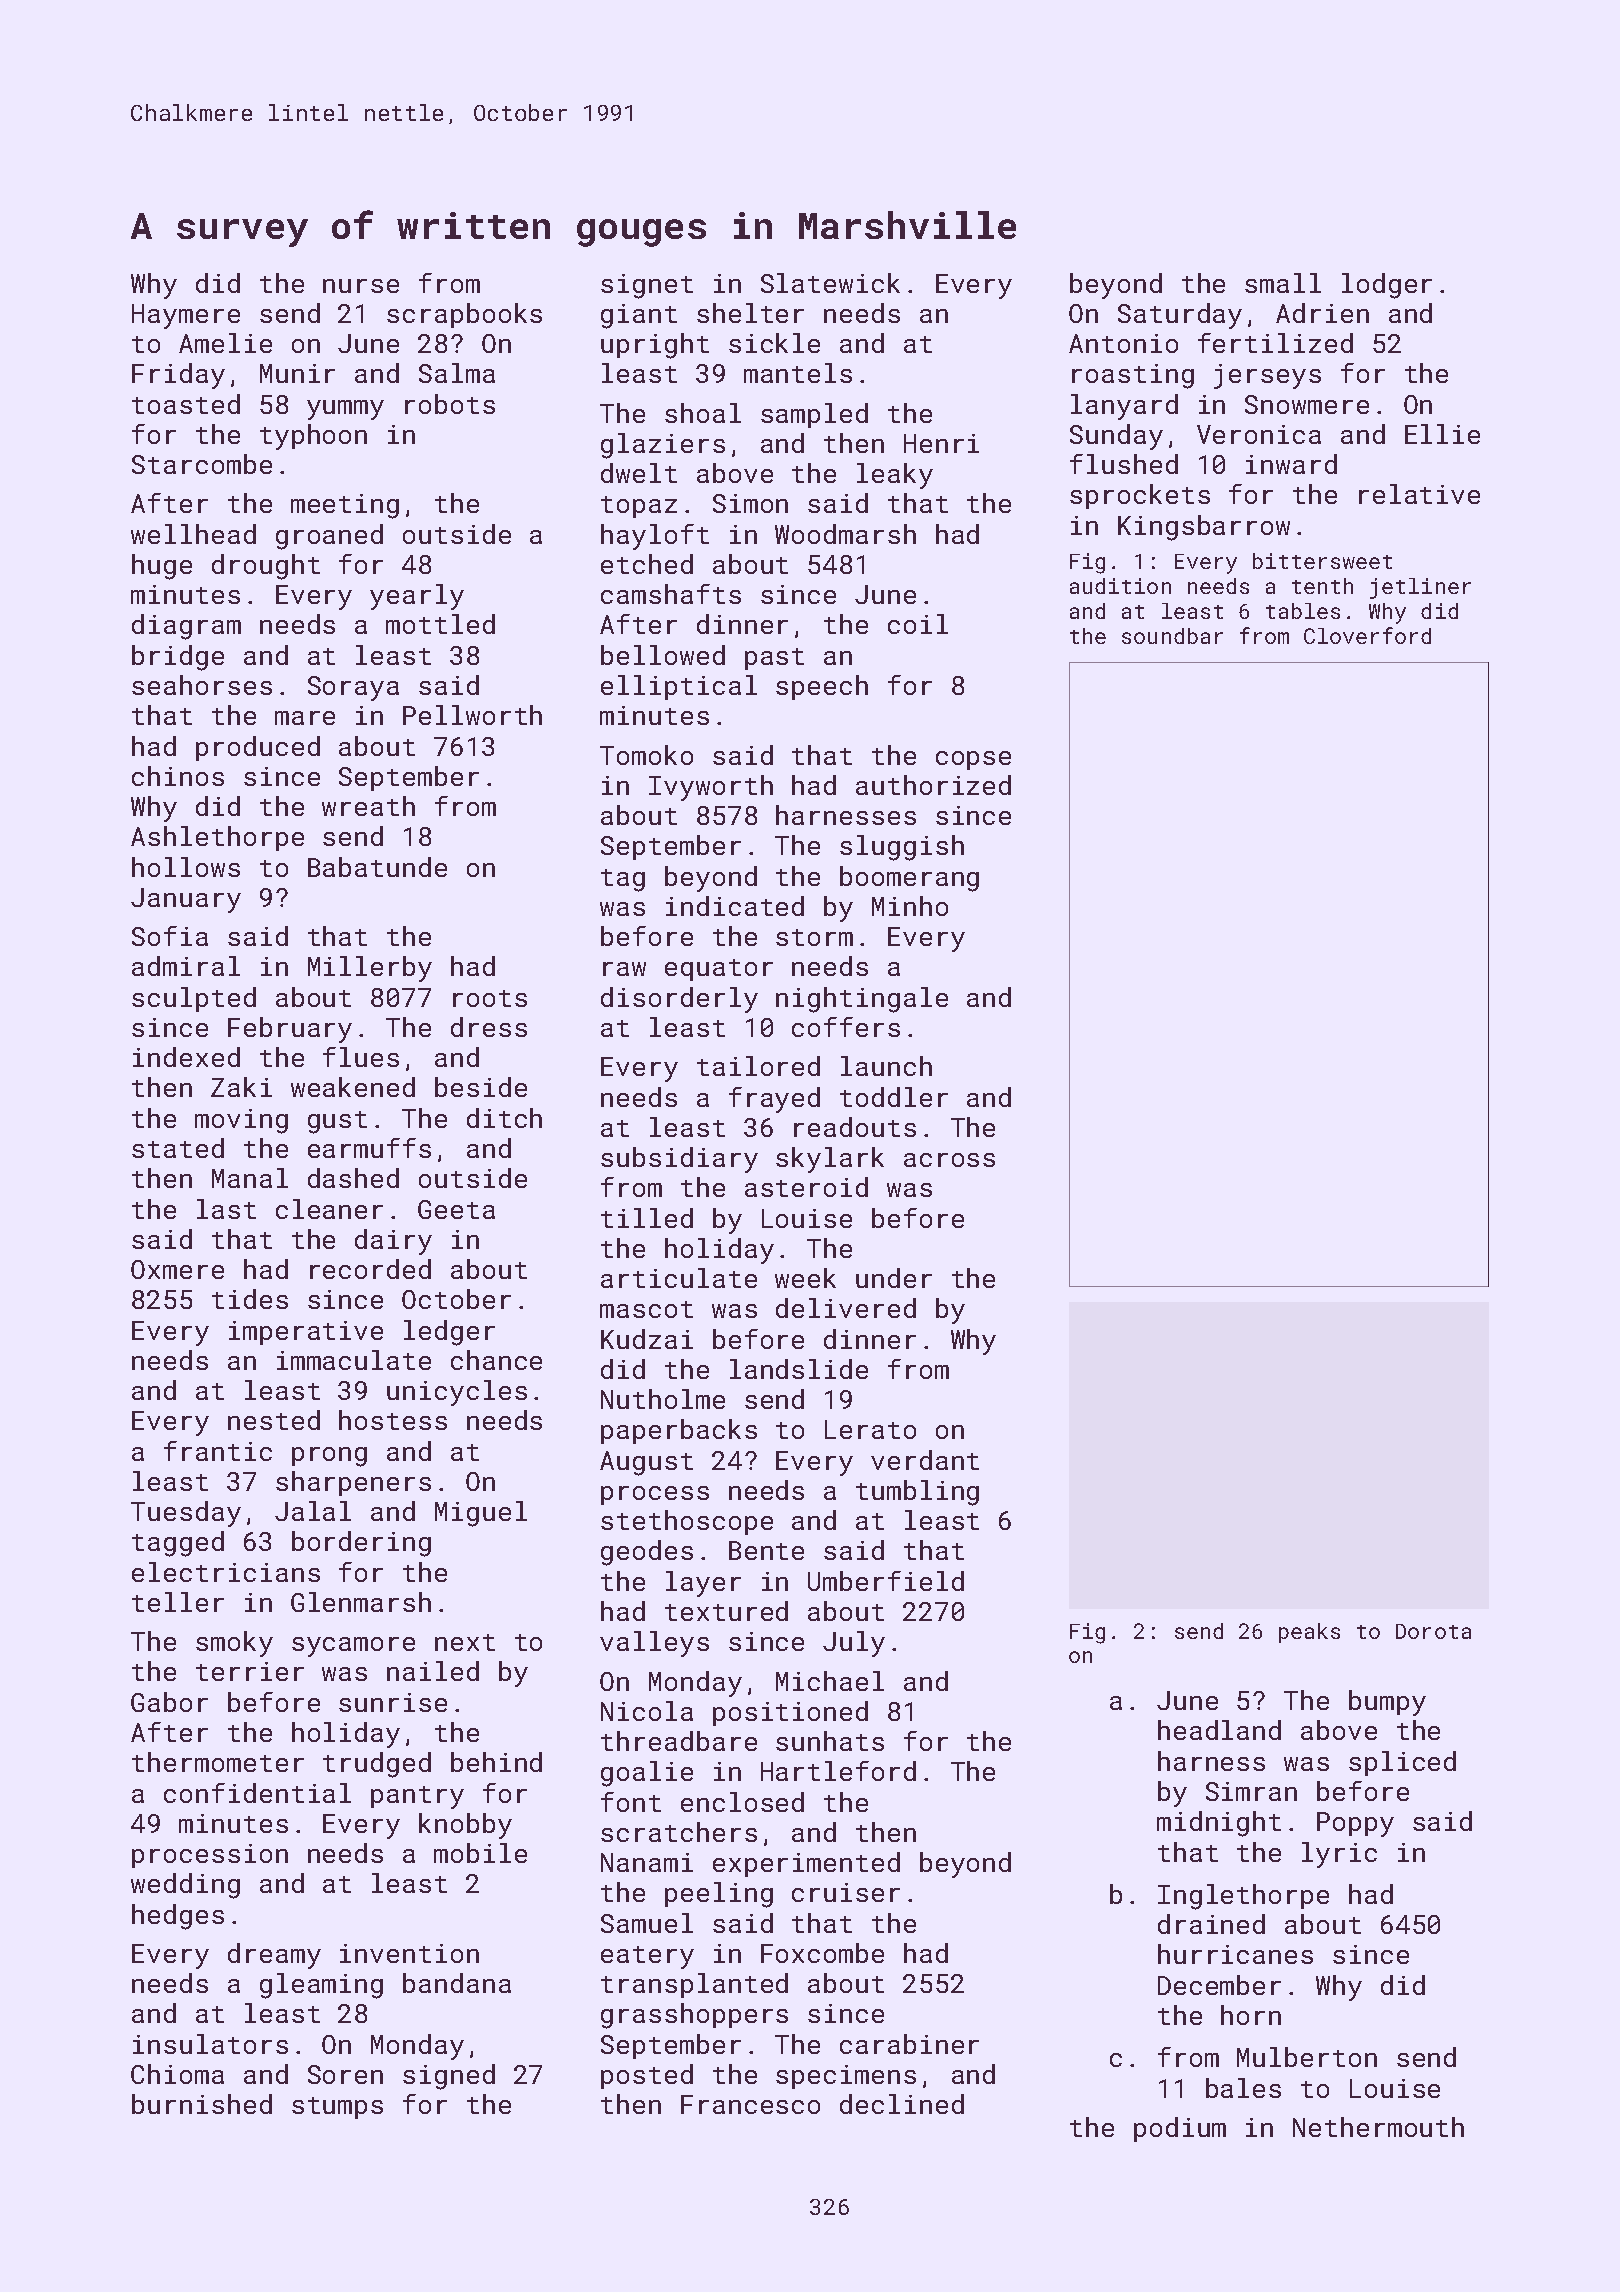  What do you see at coordinates (1180, 2129) in the screenshot?
I see `podium` at bounding box center [1180, 2129].
